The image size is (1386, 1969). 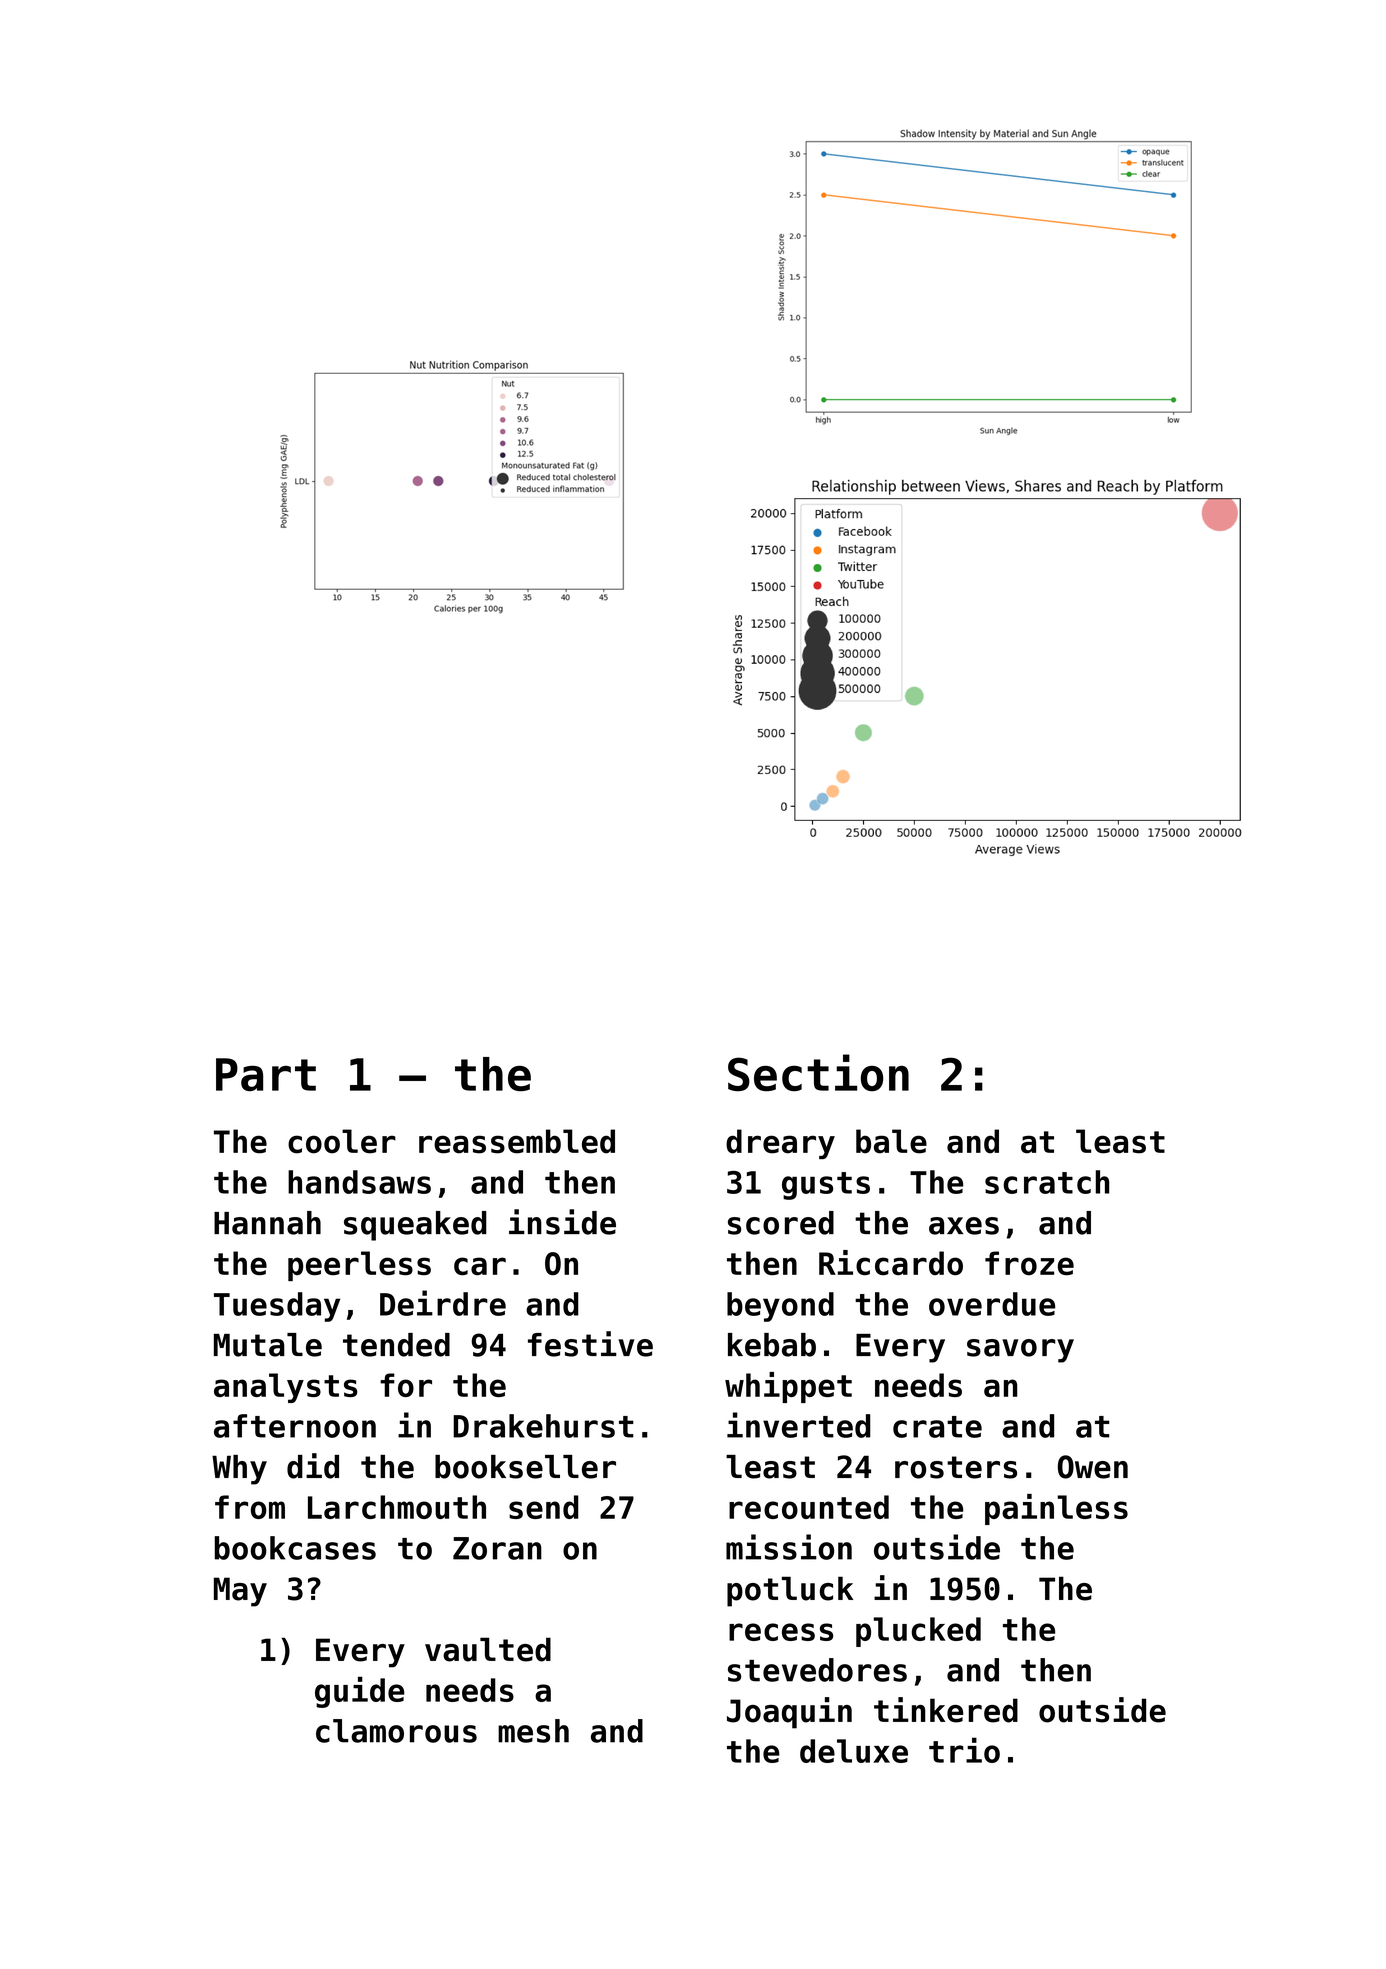 What do you see at coordinates (780, 1144) in the document?
I see `dreary` at bounding box center [780, 1144].
